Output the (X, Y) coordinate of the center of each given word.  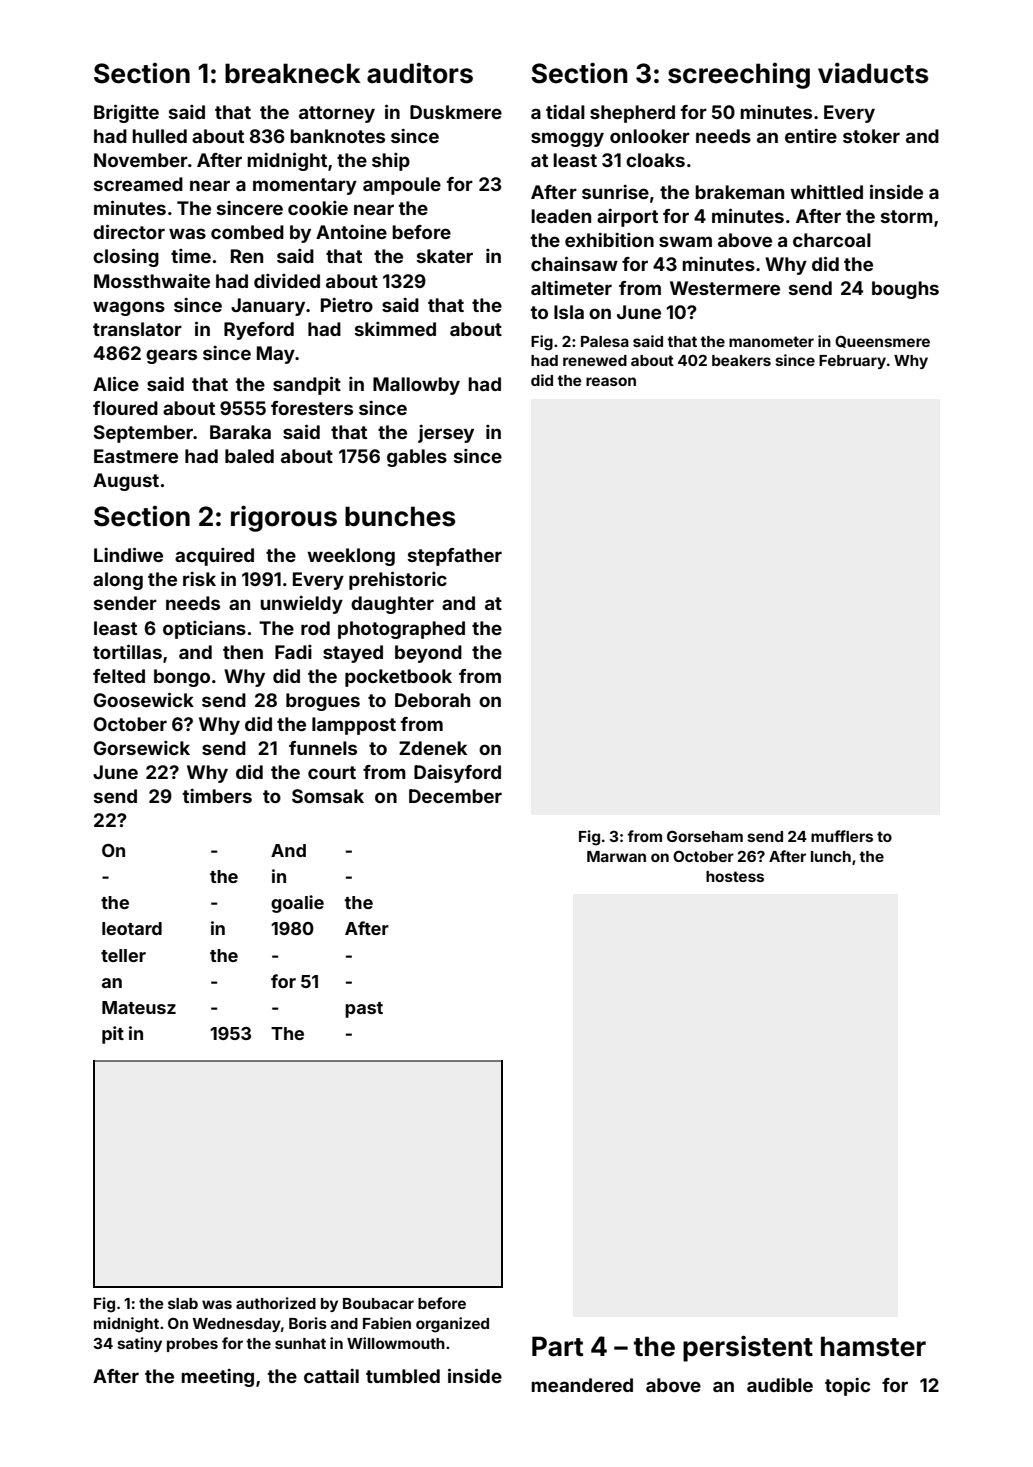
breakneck (293, 73)
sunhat (300, 1343)
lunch (831, 856)
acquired (214, 557)
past (364, 1010)
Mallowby (416, 386)
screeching (739, 76)
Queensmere (882, 342)
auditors (420, 73)
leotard (132, 928)
